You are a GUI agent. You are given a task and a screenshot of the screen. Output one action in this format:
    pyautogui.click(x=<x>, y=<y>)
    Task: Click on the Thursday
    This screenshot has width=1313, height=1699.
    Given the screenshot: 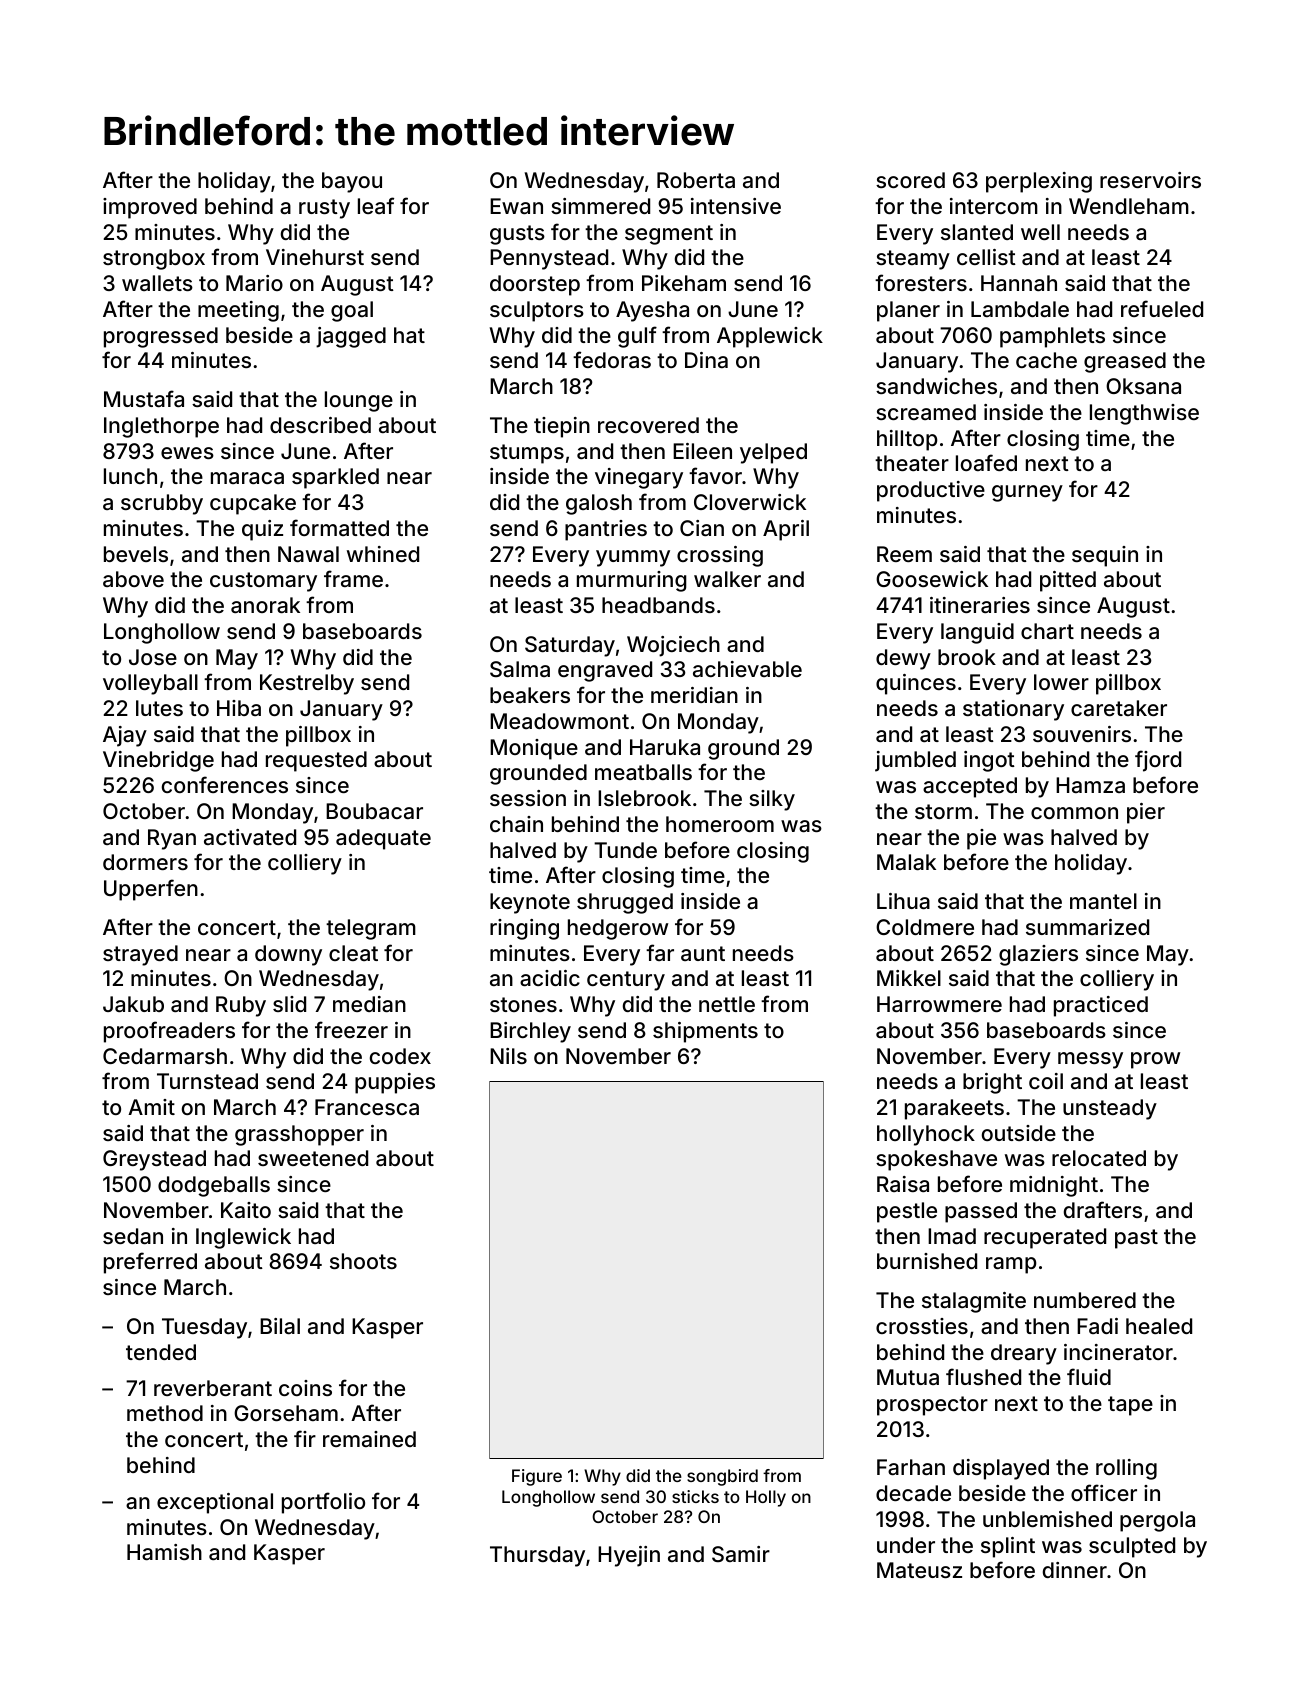 What is the action you would take?
    pyautogui.click(x=537, y=1556)
